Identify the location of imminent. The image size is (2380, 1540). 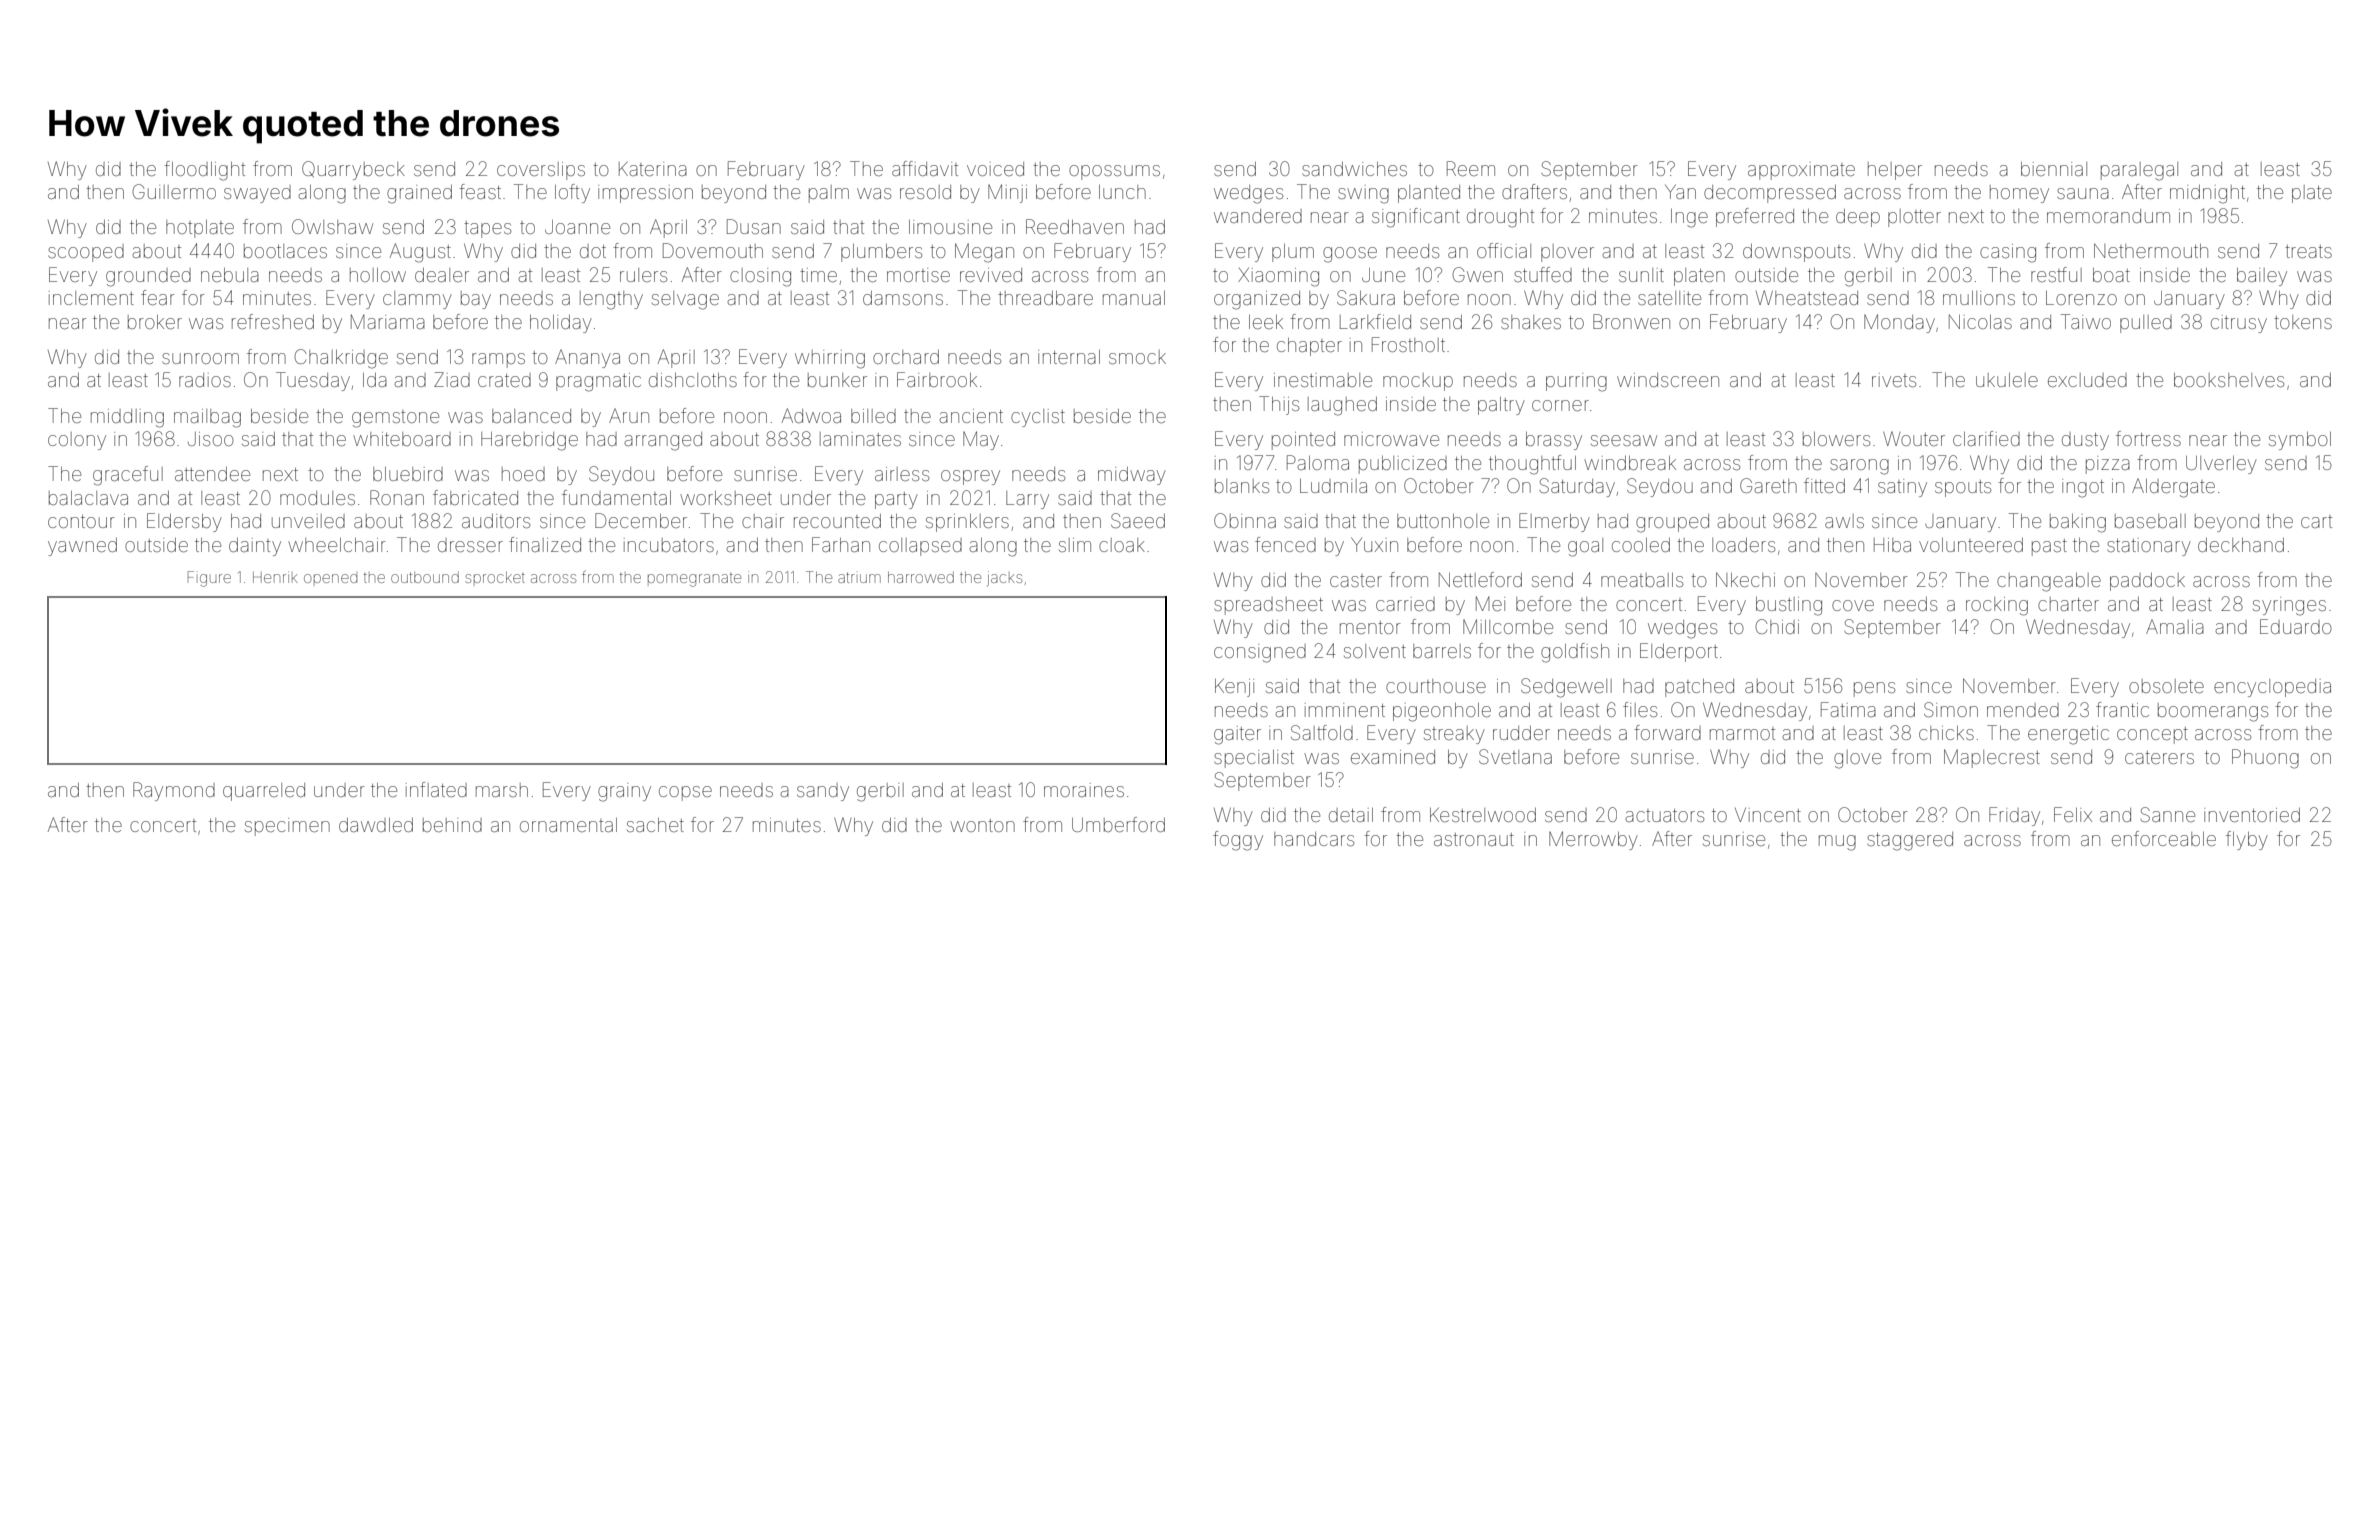
(1345, 710).
